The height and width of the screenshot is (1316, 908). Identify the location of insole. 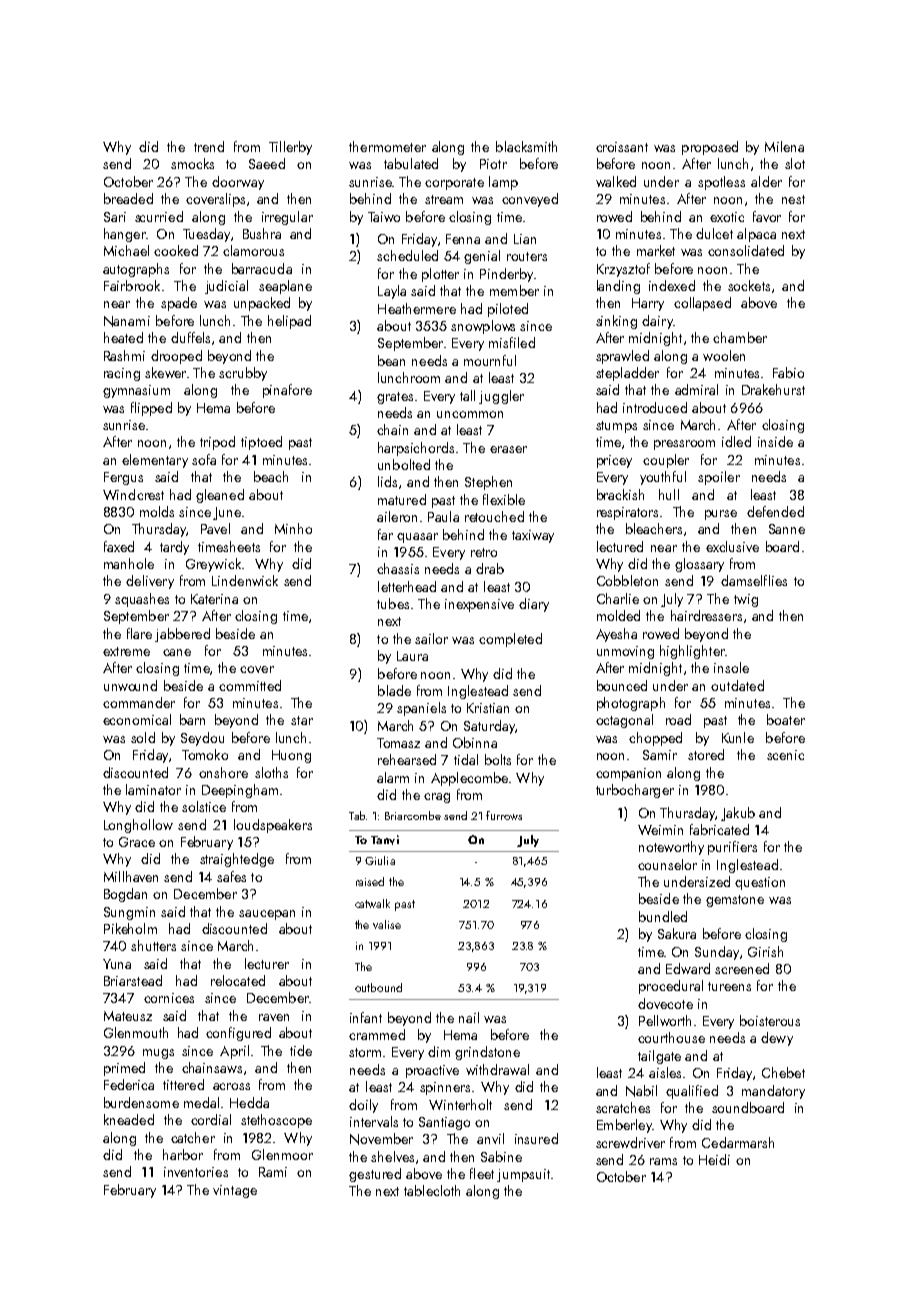
(731, 667).
